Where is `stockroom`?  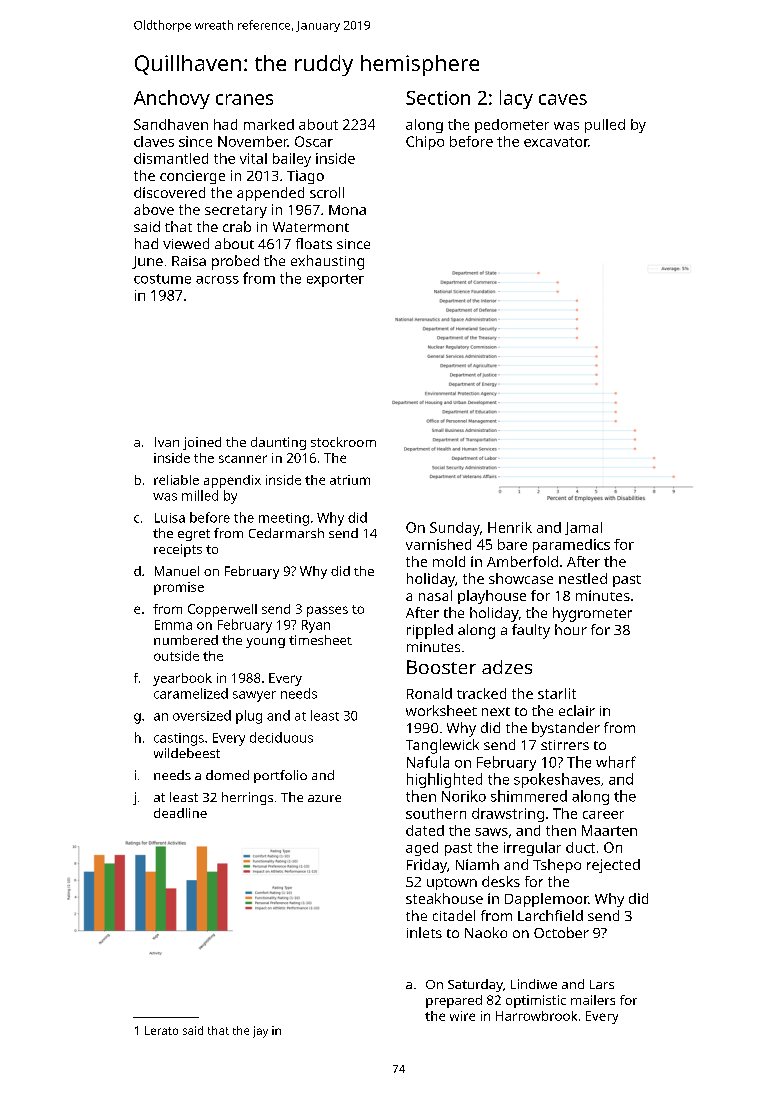
stockroom is located at coordinates (343, 442).
